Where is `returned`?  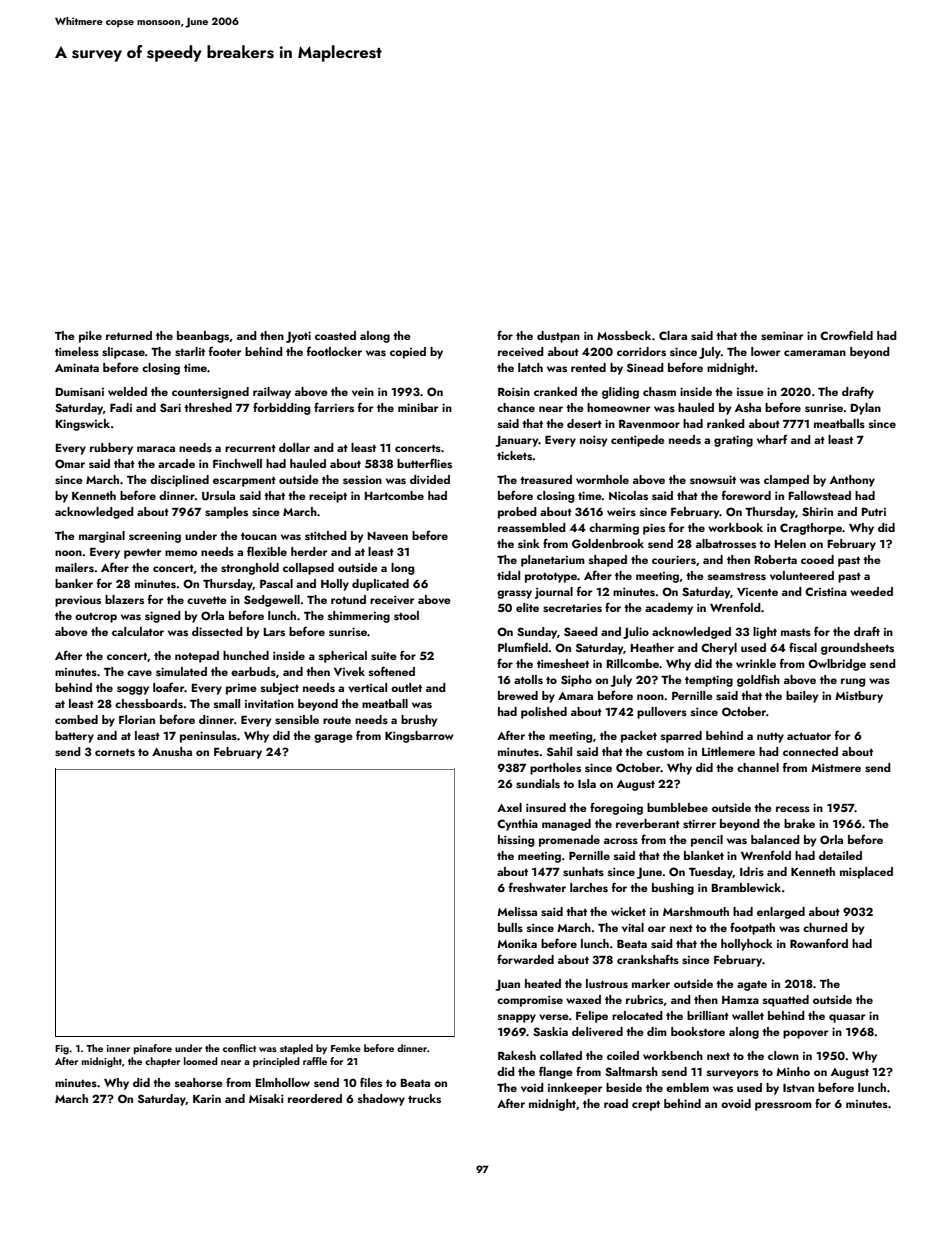 returned is located at coordinates (129, 335).
